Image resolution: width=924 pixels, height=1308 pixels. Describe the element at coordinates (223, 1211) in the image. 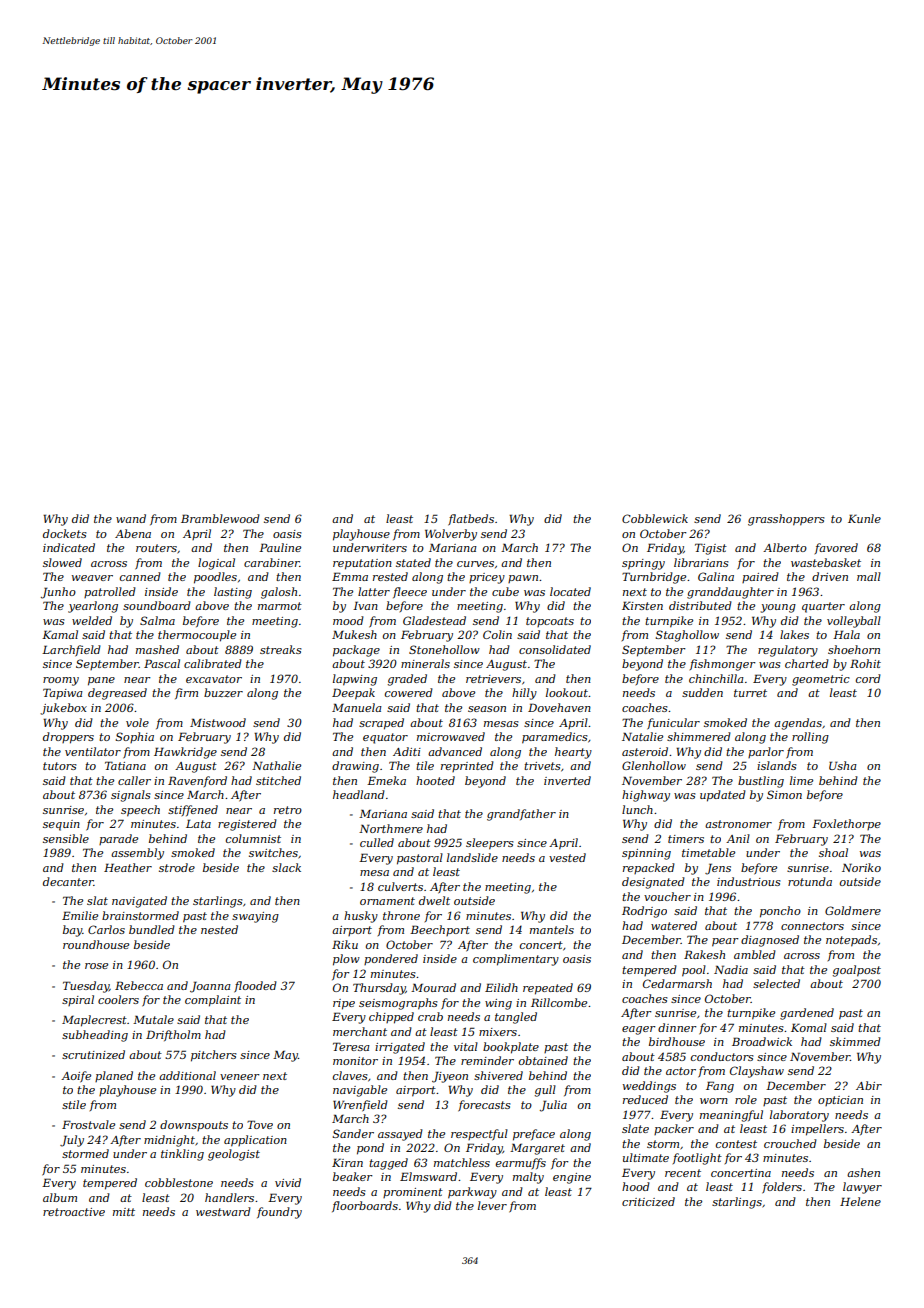

I see `westward` at that location.
